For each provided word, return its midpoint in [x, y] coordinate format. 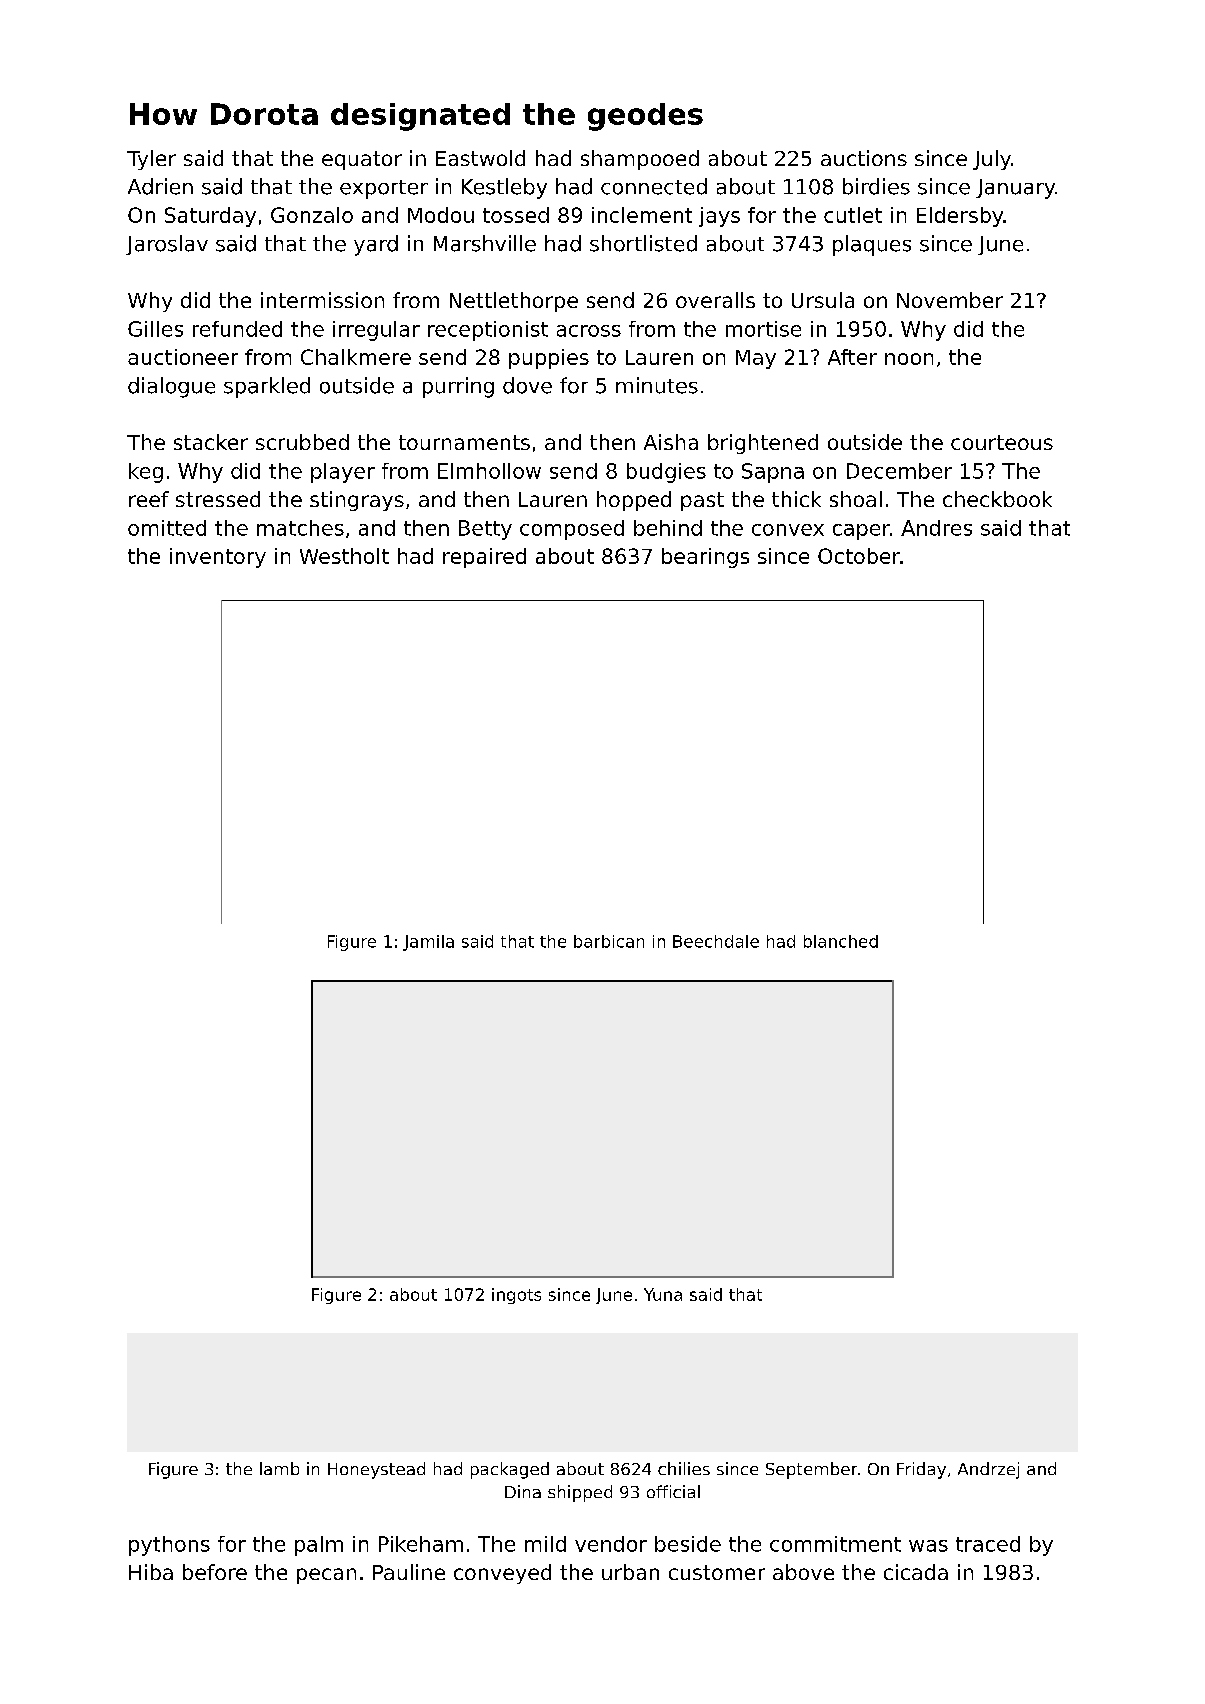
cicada [916, 1572]
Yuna [663, 1294]
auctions [864, 158]
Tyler [151, 160]
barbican [609, 941]
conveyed [502, 1574]
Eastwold [480, 158]
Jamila [428, 943]
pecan [326, 1576]
